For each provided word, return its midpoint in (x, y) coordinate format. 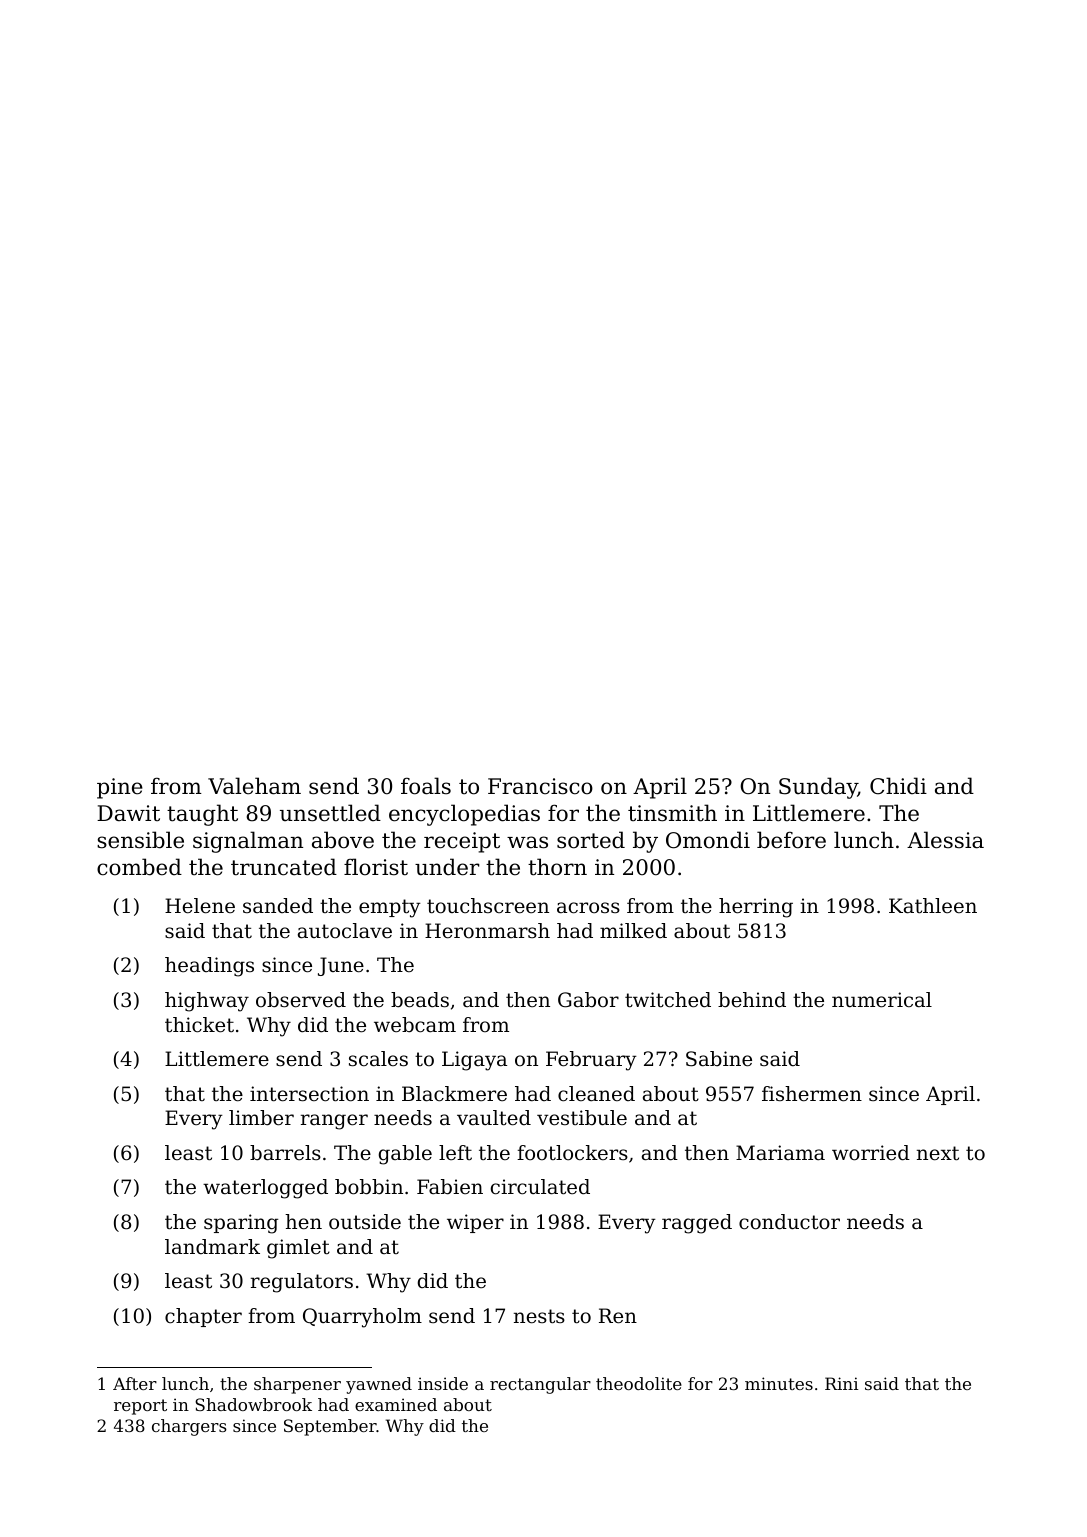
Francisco (540, 786)
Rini (841, 1383)
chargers (189, 1427)
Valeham (254, 786)
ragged (697, 1224)
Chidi (898, 786)
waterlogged (265, 1189)
